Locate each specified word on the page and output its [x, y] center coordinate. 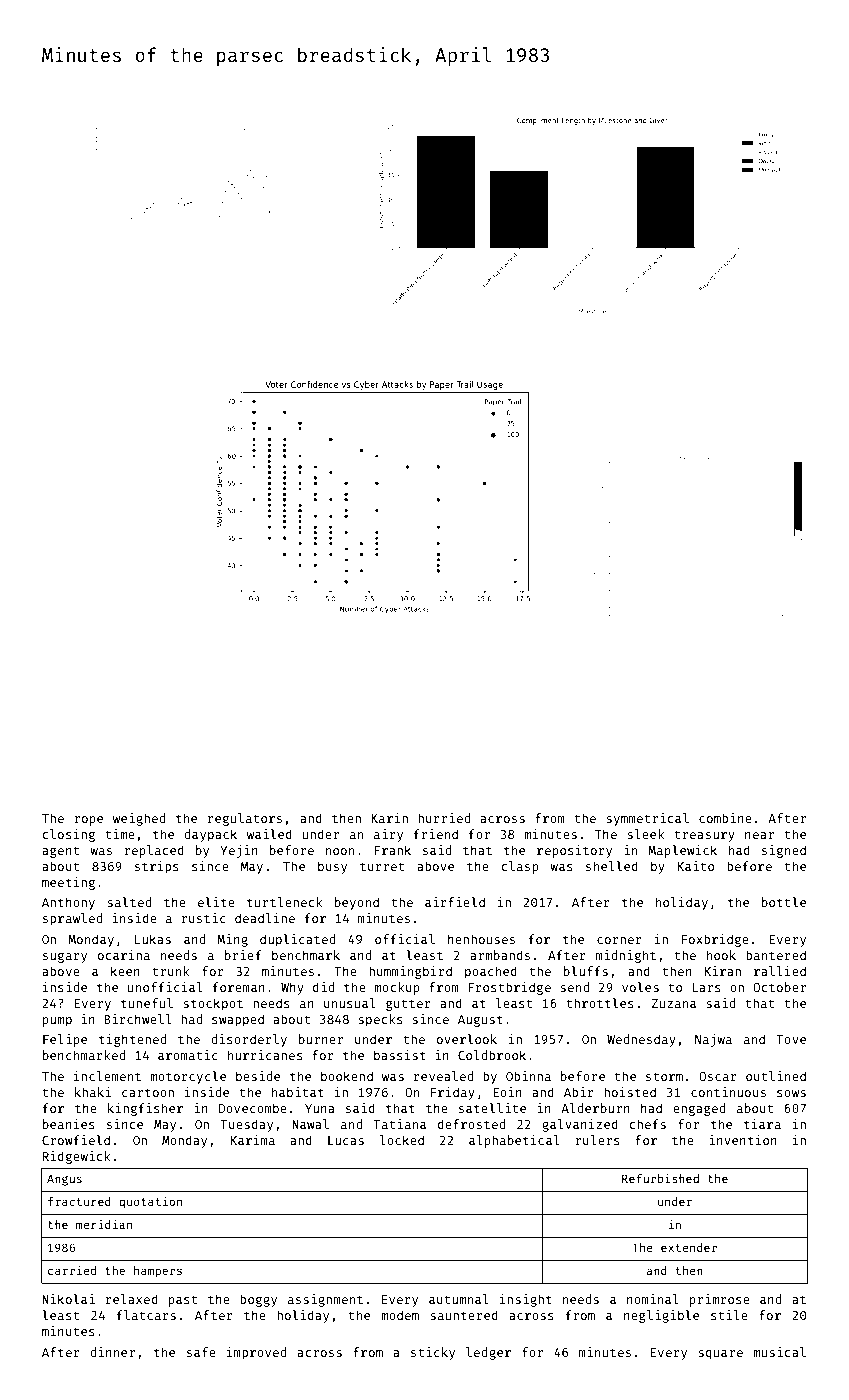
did [323, 987]
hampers [158, 1272]
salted [129, 902]
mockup [397, 988]
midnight [626, 956]
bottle [784, 902]
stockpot [213, 1004]
